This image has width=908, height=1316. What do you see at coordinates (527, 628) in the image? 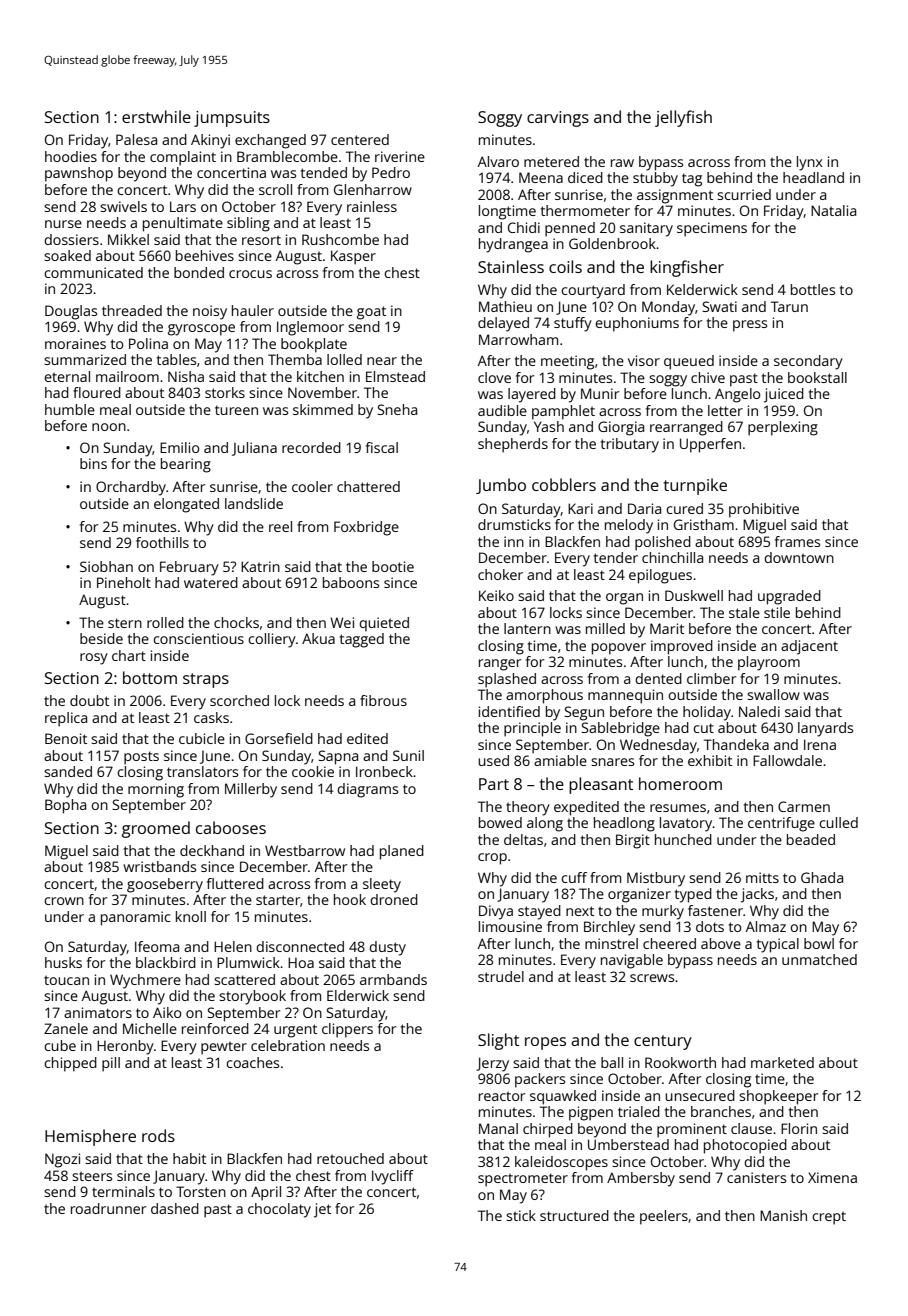
I see `lantern` at bounding box center [527, 628].
